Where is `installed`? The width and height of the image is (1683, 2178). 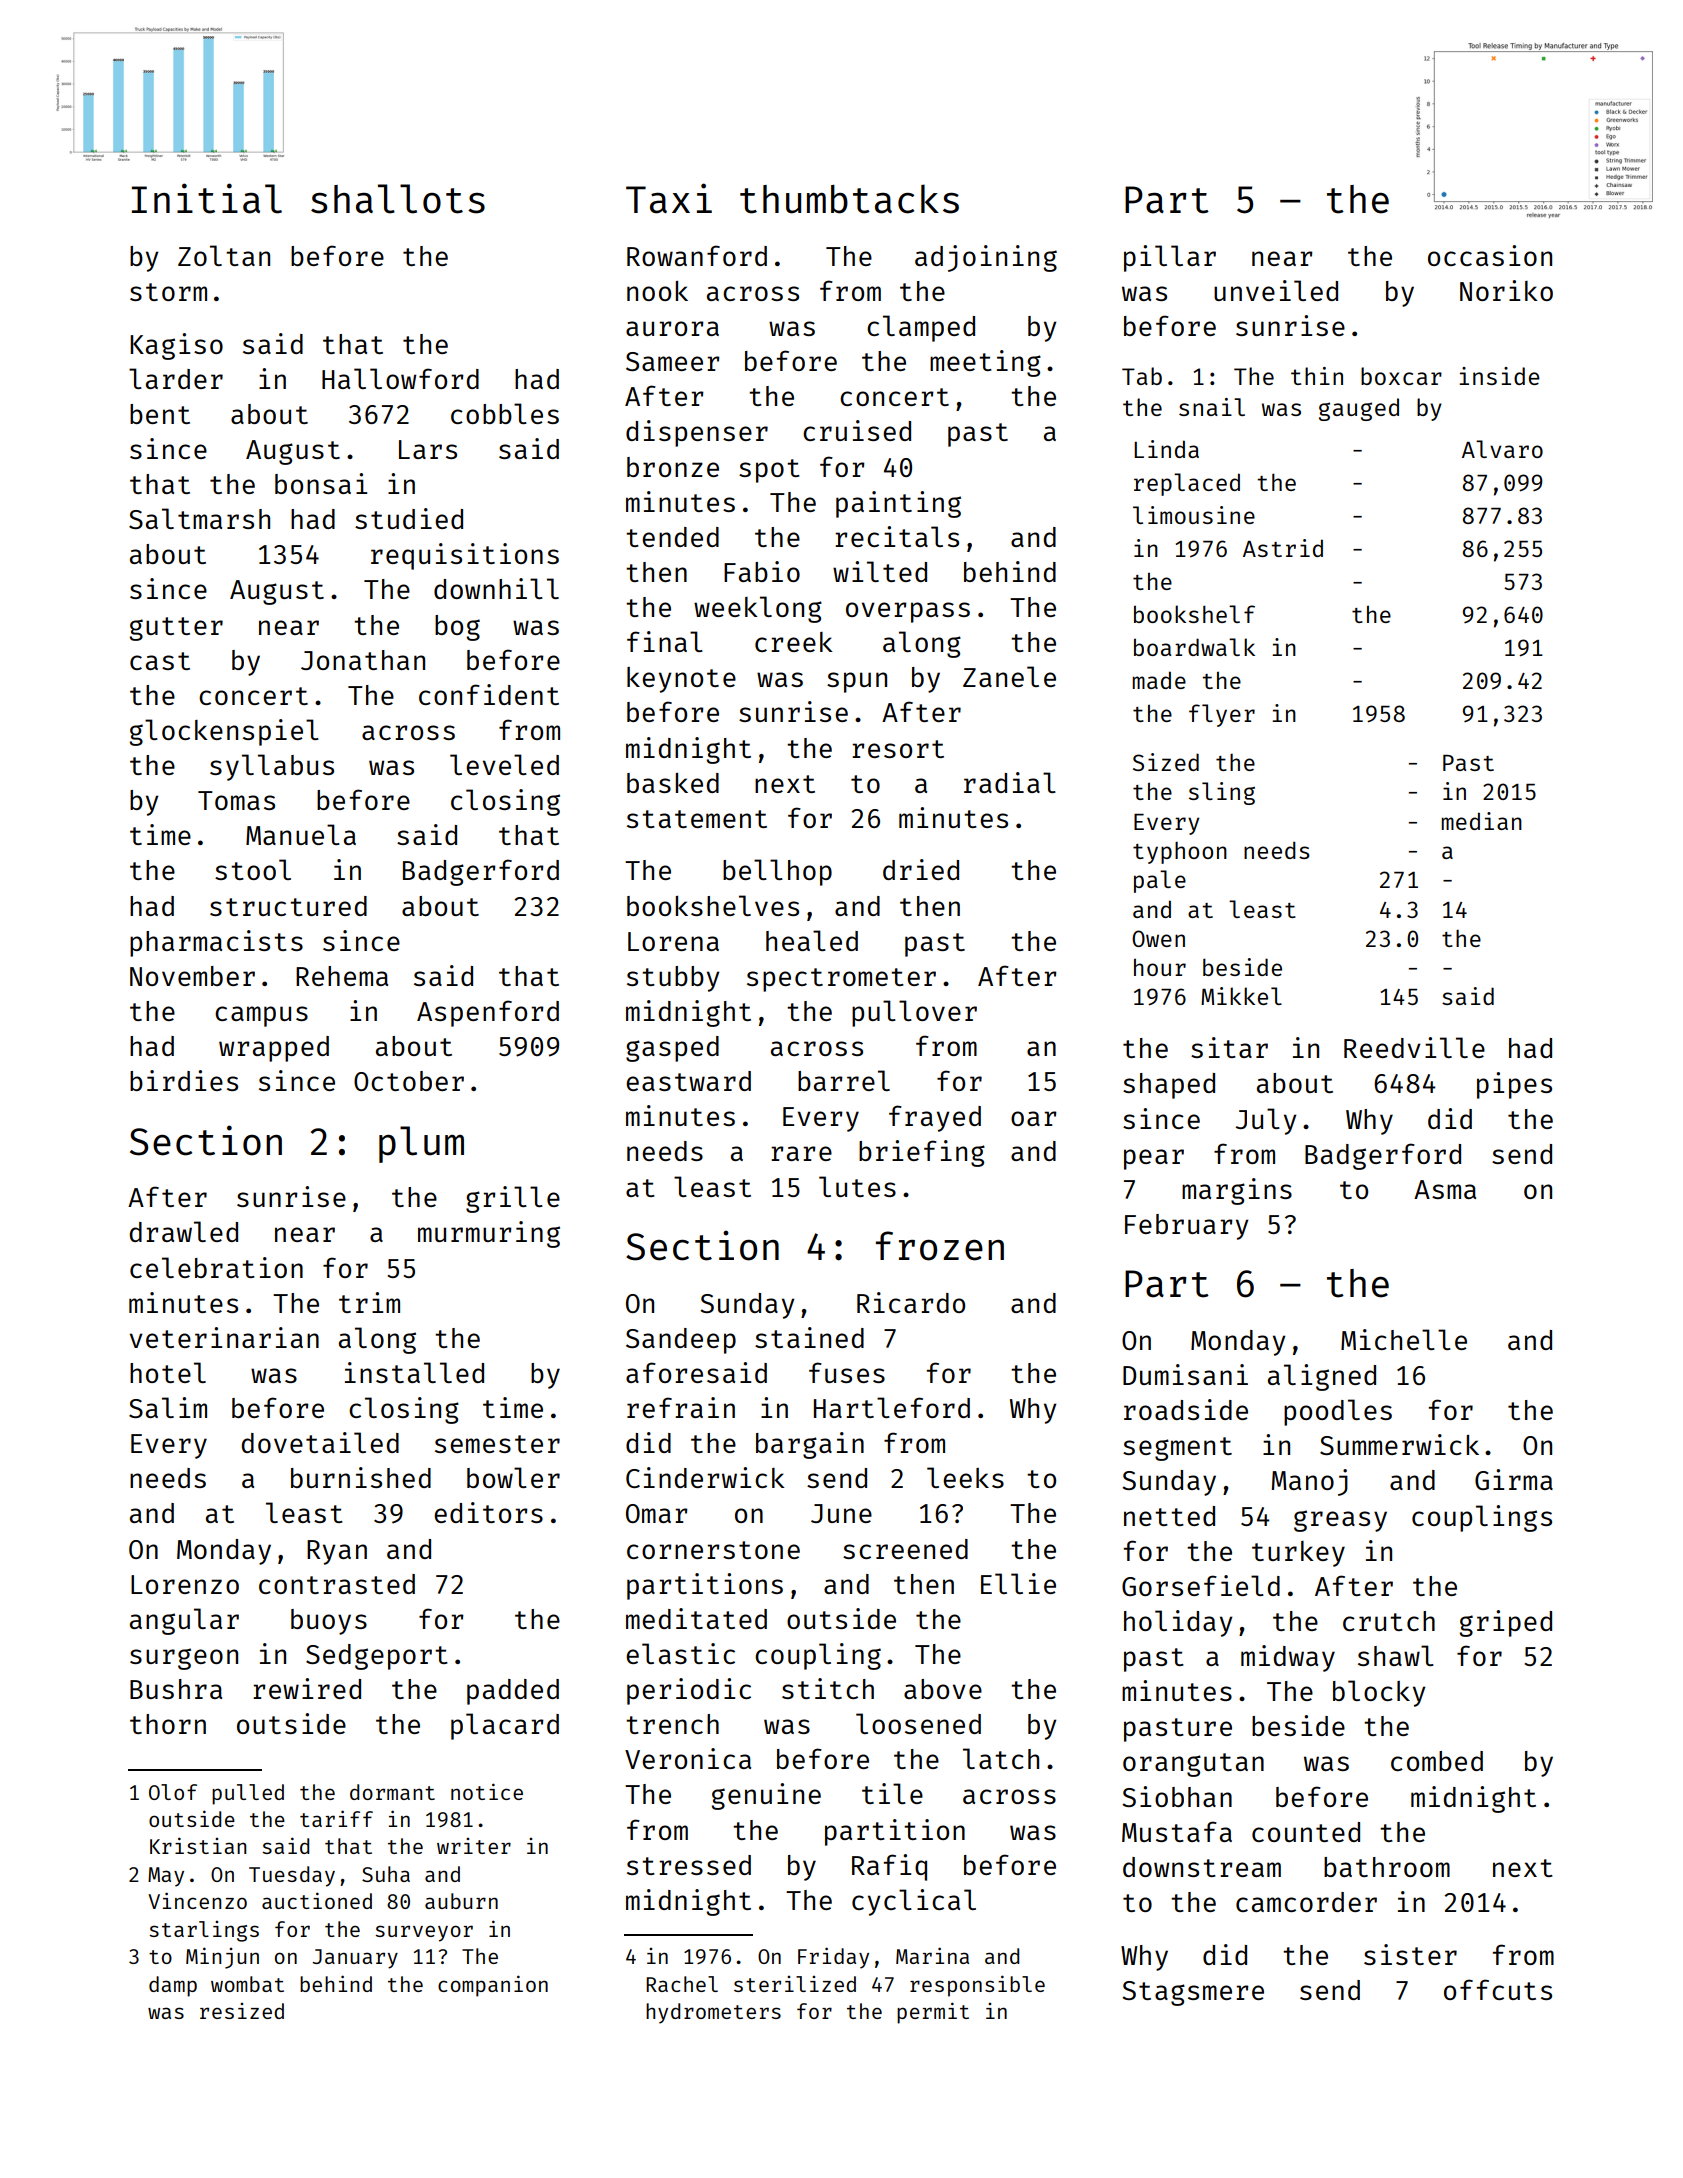 installed is located at coordinates (414, 1372).
